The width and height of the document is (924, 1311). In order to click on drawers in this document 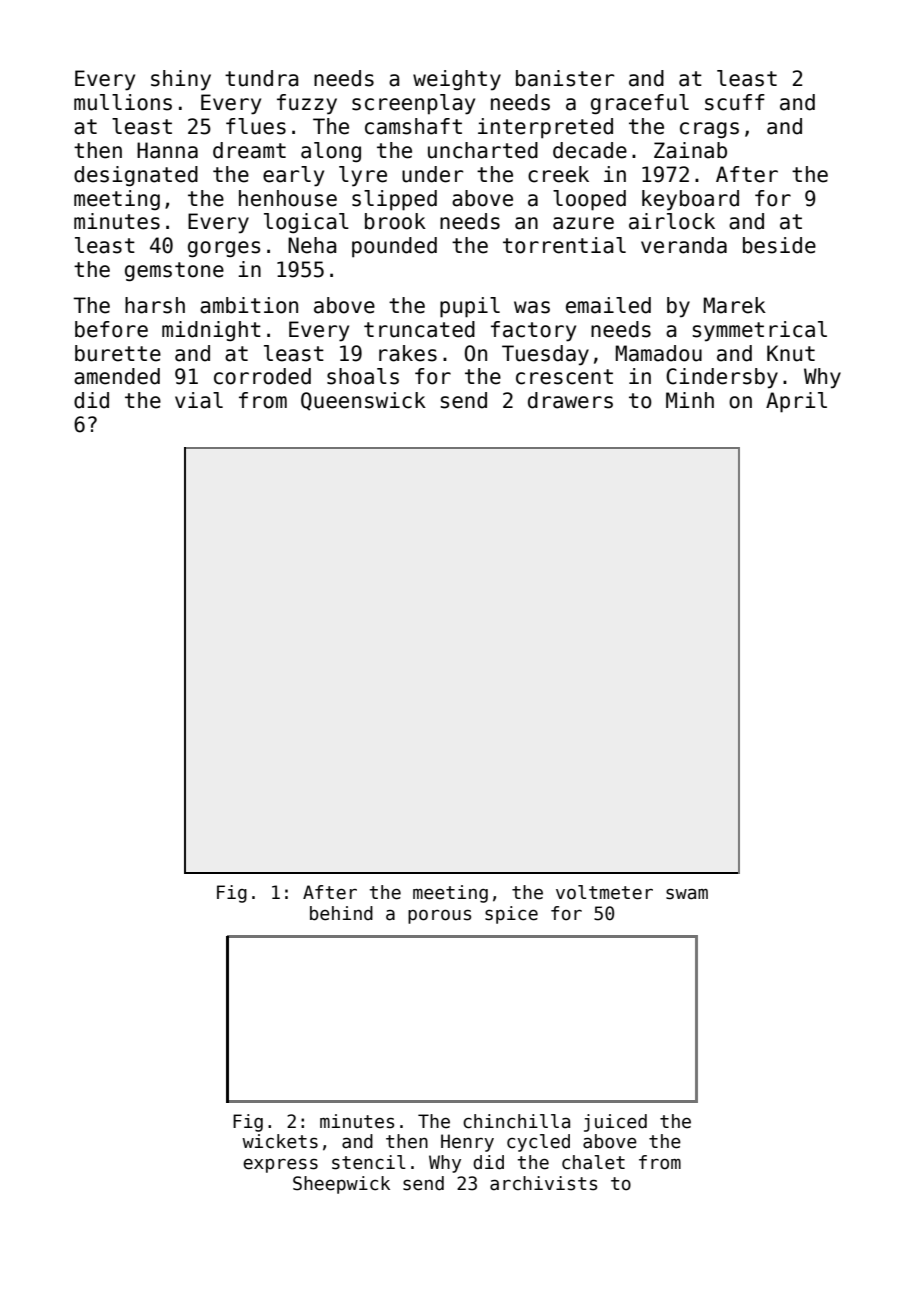, I will do `click(570, 400)`.
